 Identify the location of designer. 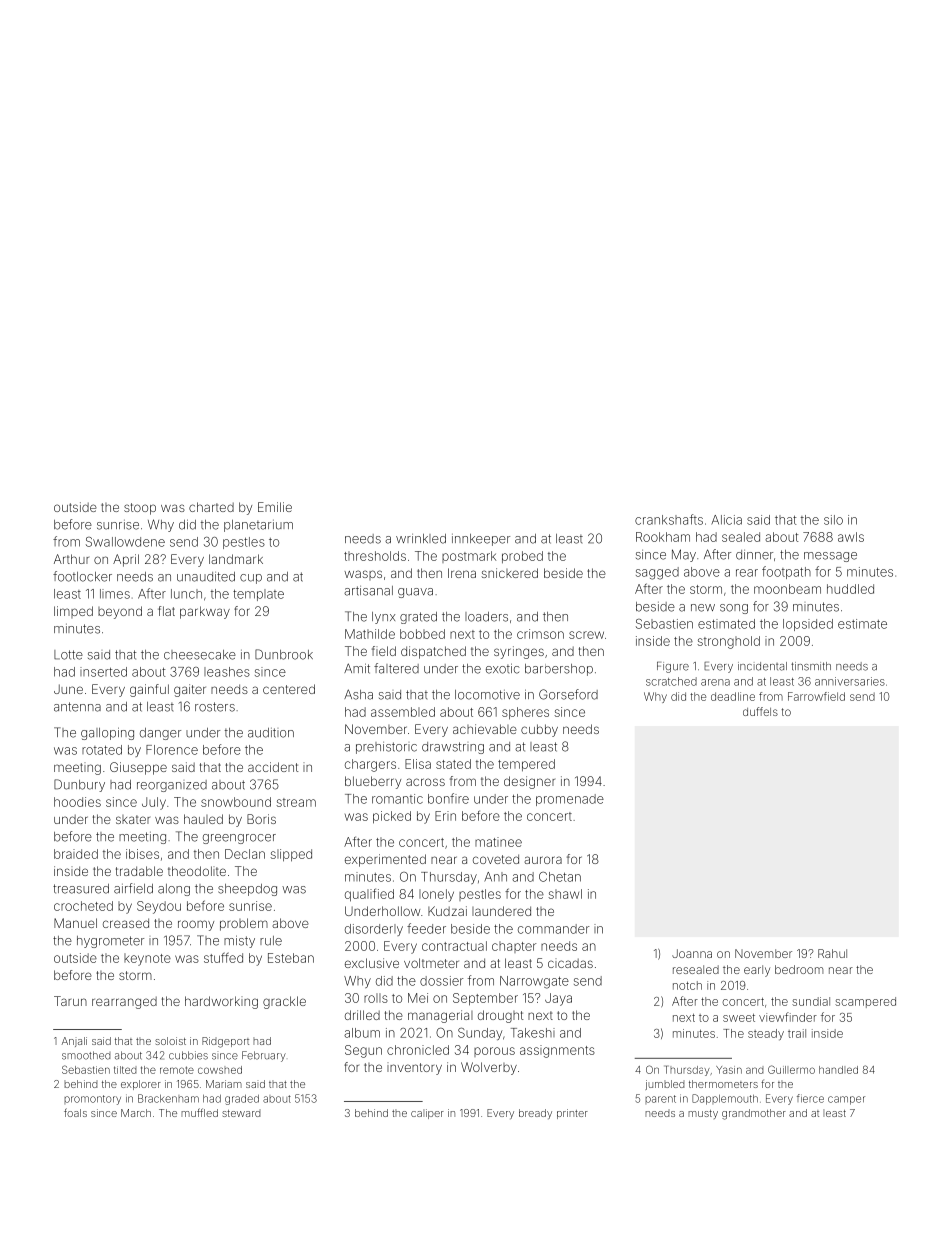
(529, 782).
